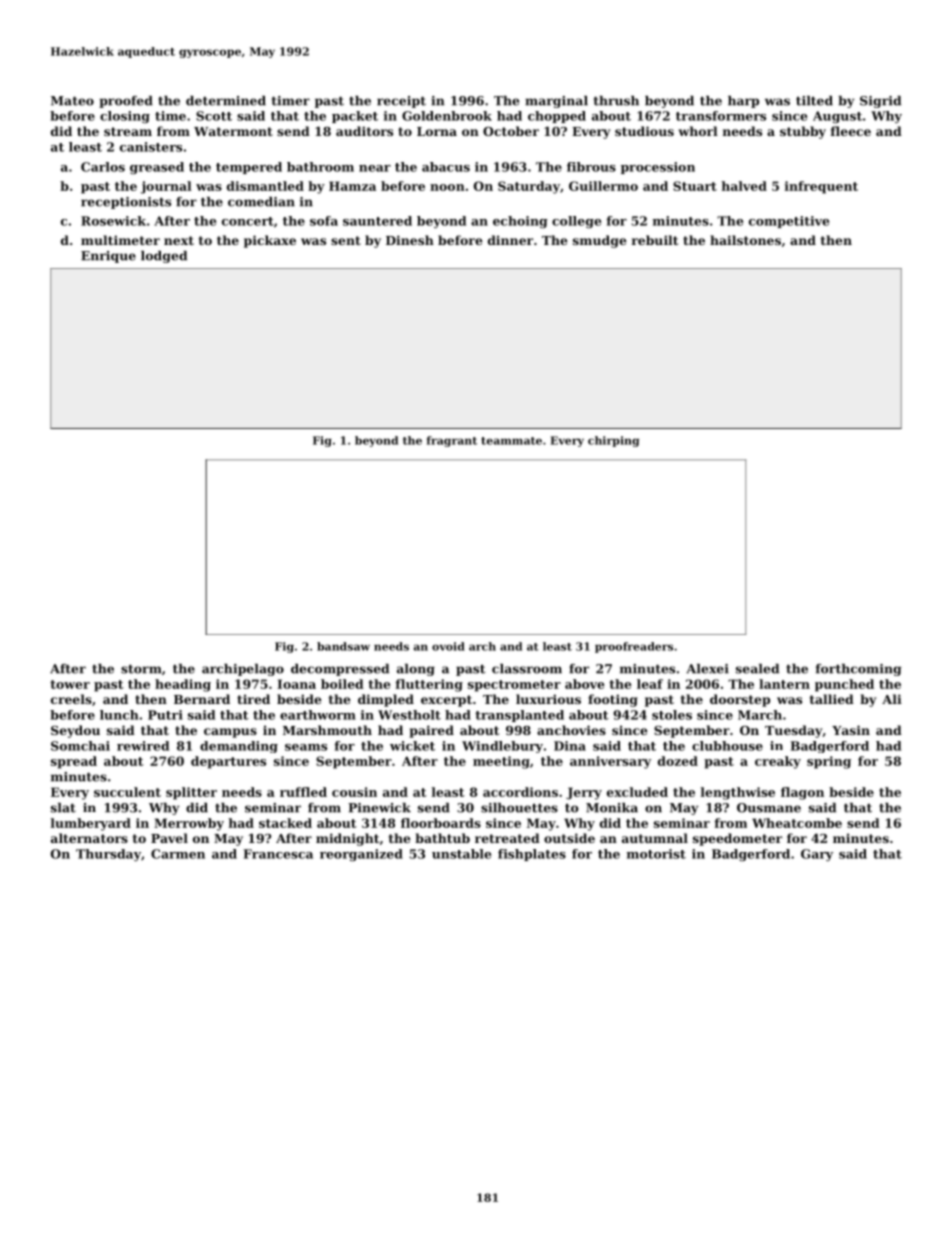 The height and width of the document is (1233, 952). Describe the element at coordinates (410, 240) in the document. I see `Dinesh` at that location.
